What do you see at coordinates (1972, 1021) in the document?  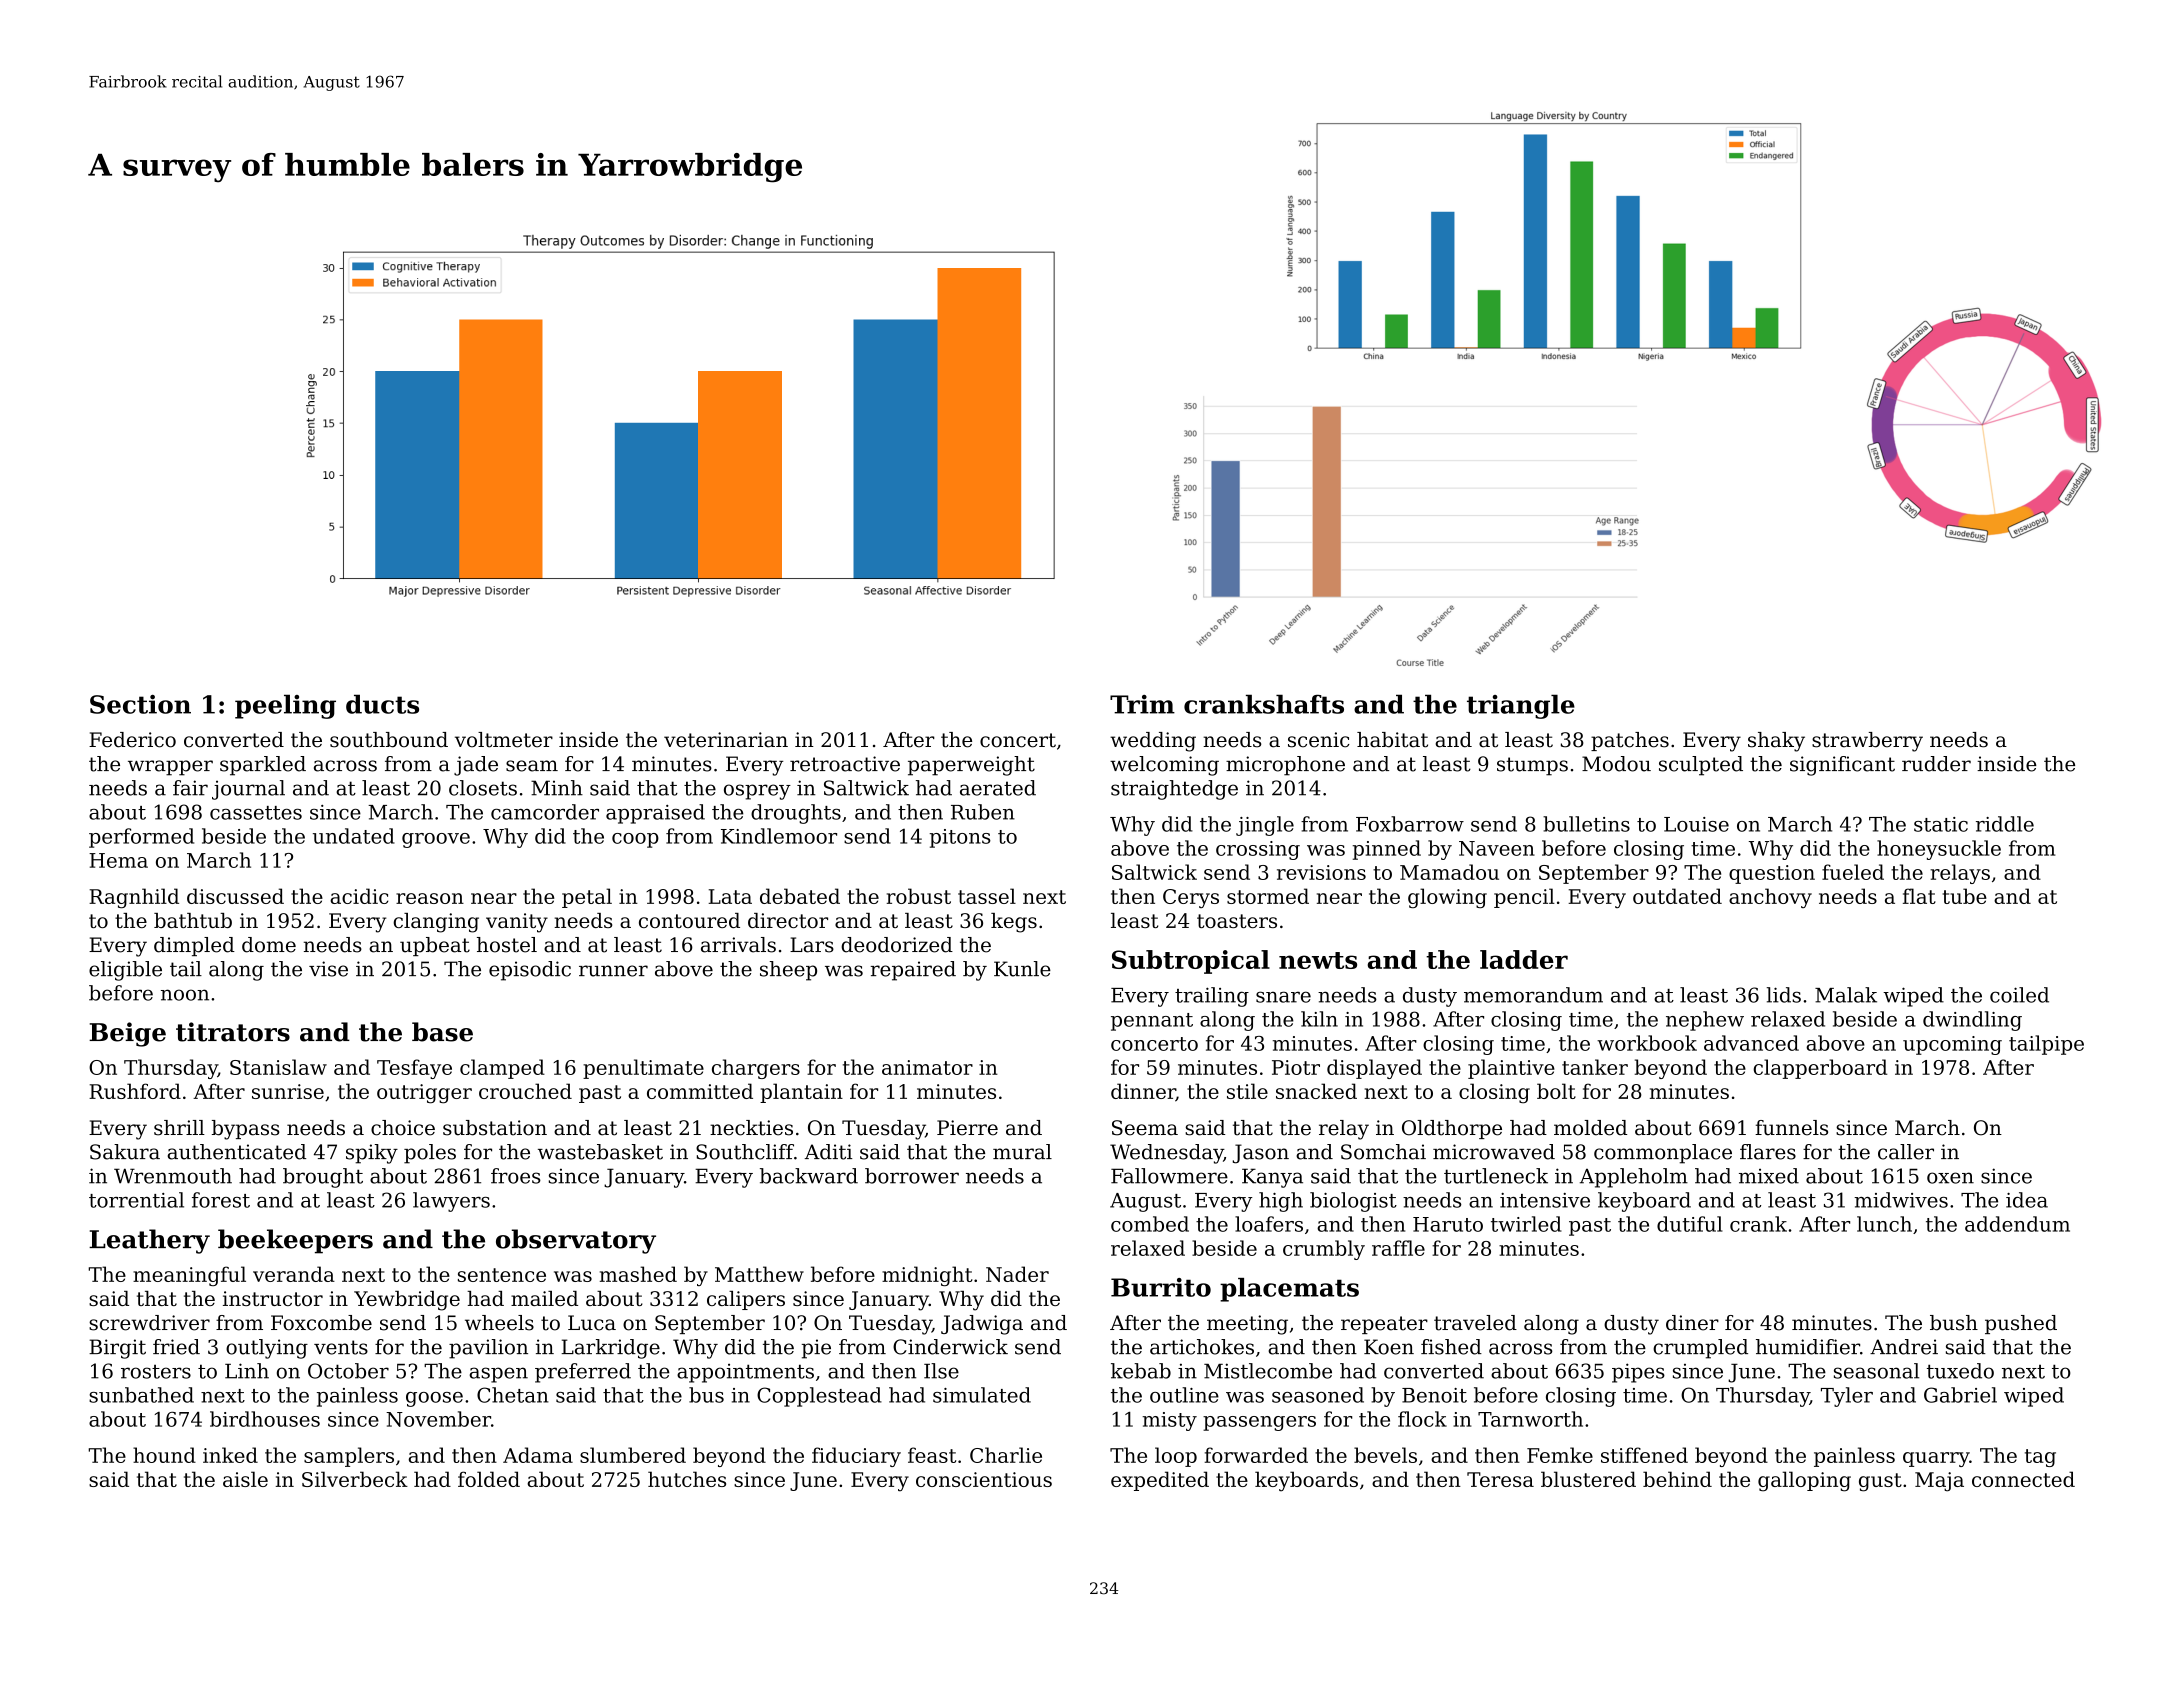 I see `dwindling` at bounding box center [1972, 1021].
